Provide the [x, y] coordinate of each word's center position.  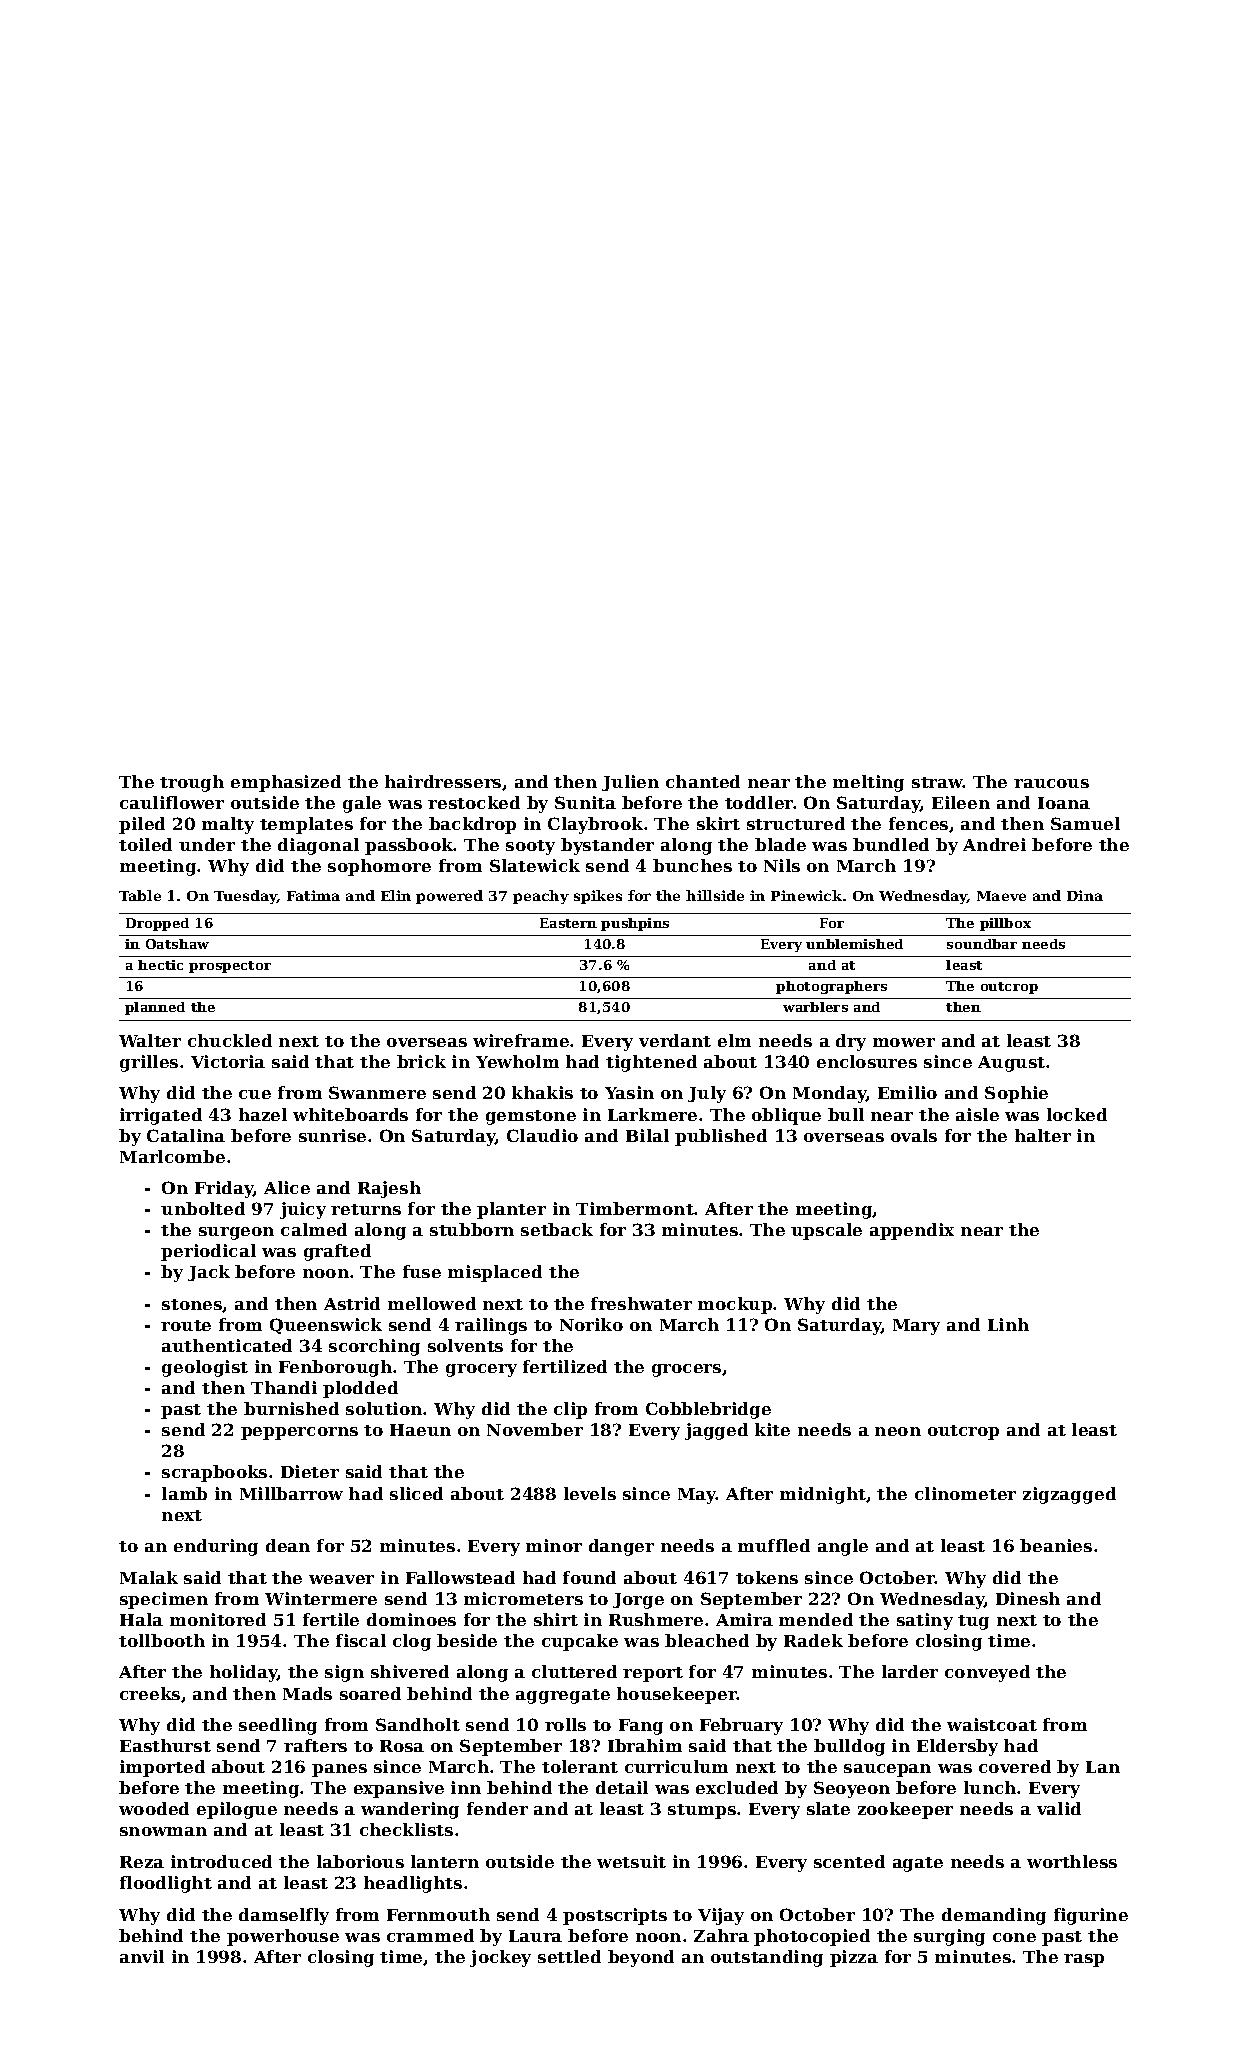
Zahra [721, 1935]
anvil [142, 1956]
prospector [230, 967]
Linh [1008, 1324]
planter [511, 1210]
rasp [1084, 1960]
